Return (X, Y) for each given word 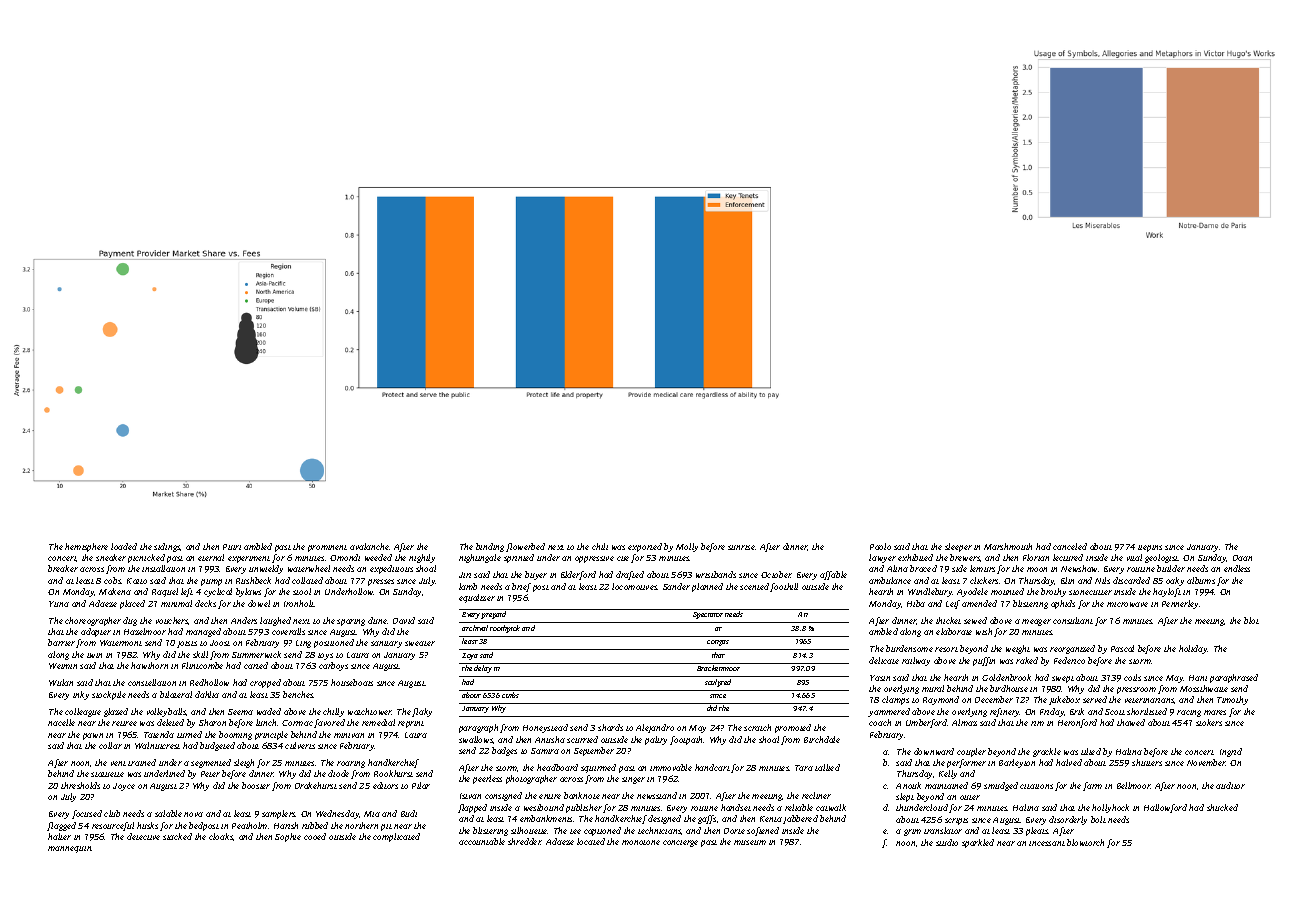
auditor (1230, 785)
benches (298, 694)
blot (1251, 620)
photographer (531, 779)
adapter (96, 632)
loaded (124, 546)
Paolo (880, 546)
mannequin (70, 849)
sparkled (978, 843)
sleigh (244, 763)
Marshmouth (1008, 546)
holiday (1193, 649)
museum (750, 842)
